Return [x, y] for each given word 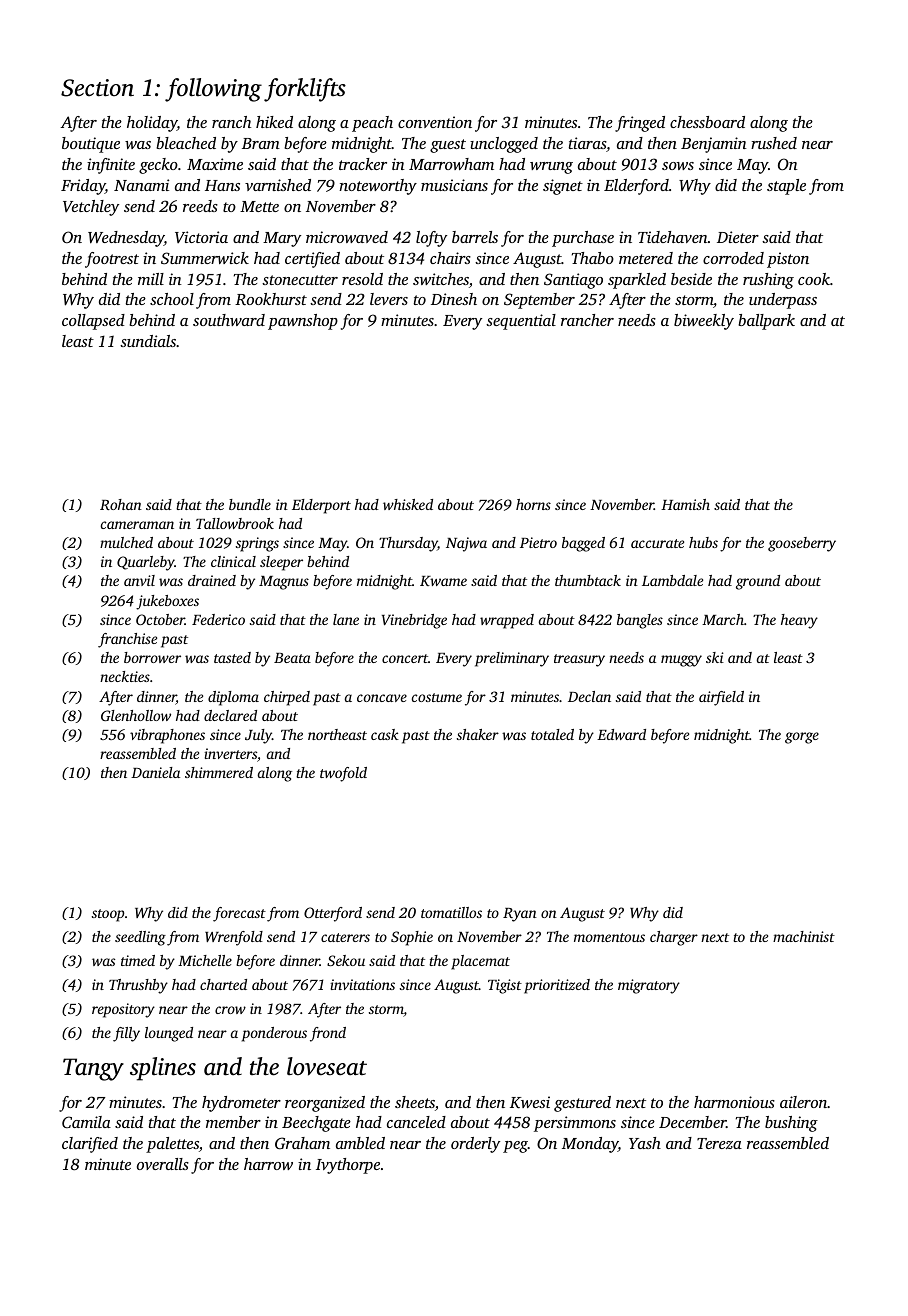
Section [97, 88]
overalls [163, 1164]
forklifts [305, 90]
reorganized [325, 1104]
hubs [703, 542]
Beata [292, 658]
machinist [804, 936]
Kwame [443, 581]
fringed [640, 124]
